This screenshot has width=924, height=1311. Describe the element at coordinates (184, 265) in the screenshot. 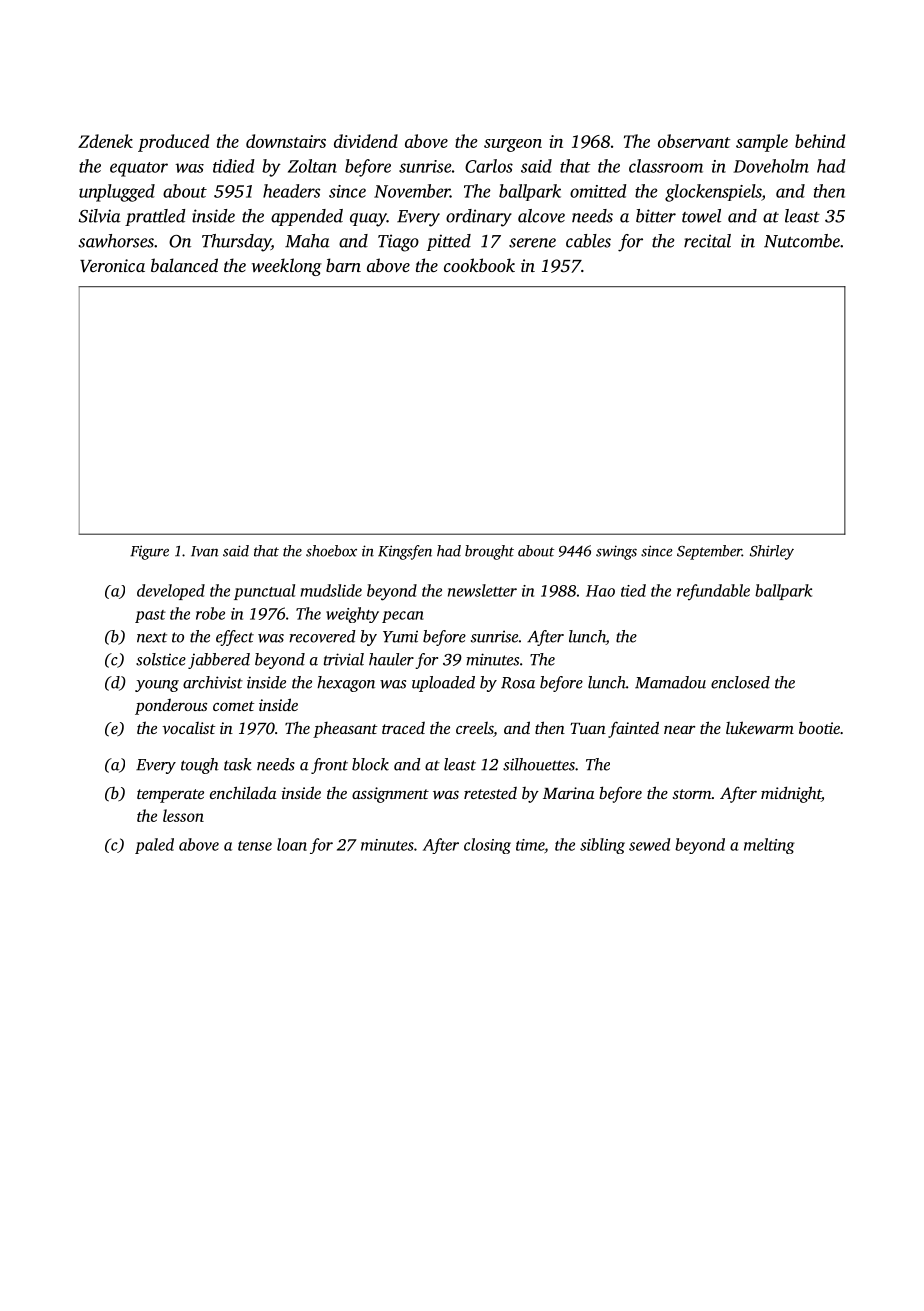

I see `balanced` at that location.
